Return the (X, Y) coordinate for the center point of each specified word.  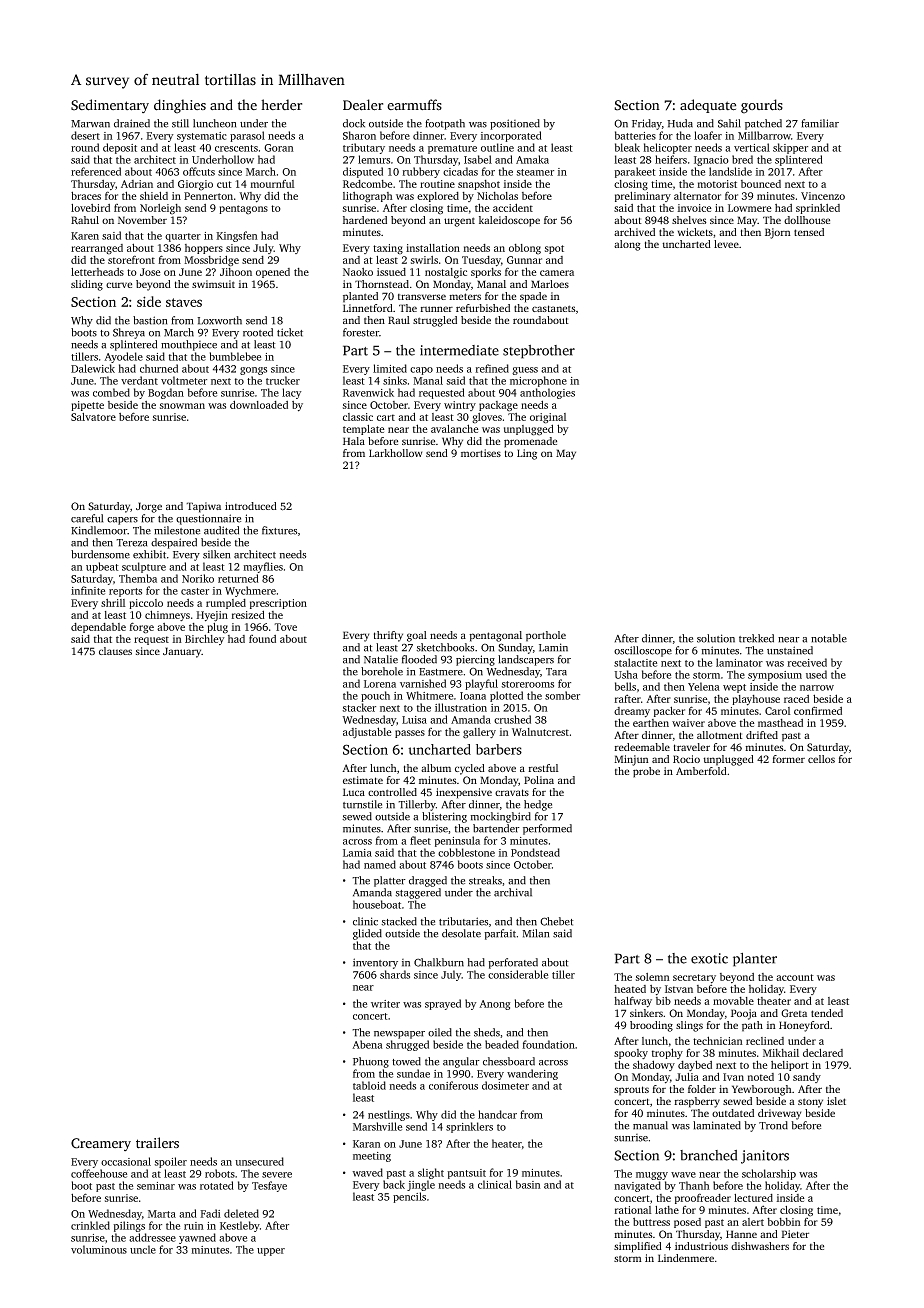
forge (141, 628)
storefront (131, 259)
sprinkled (818, 209)
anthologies (547, 393)
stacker (359, 707)
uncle (143, 1249)
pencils (409, 1197)
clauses (115, 651)
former (788, 759)
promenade (530, 442)
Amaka (532, 159)
